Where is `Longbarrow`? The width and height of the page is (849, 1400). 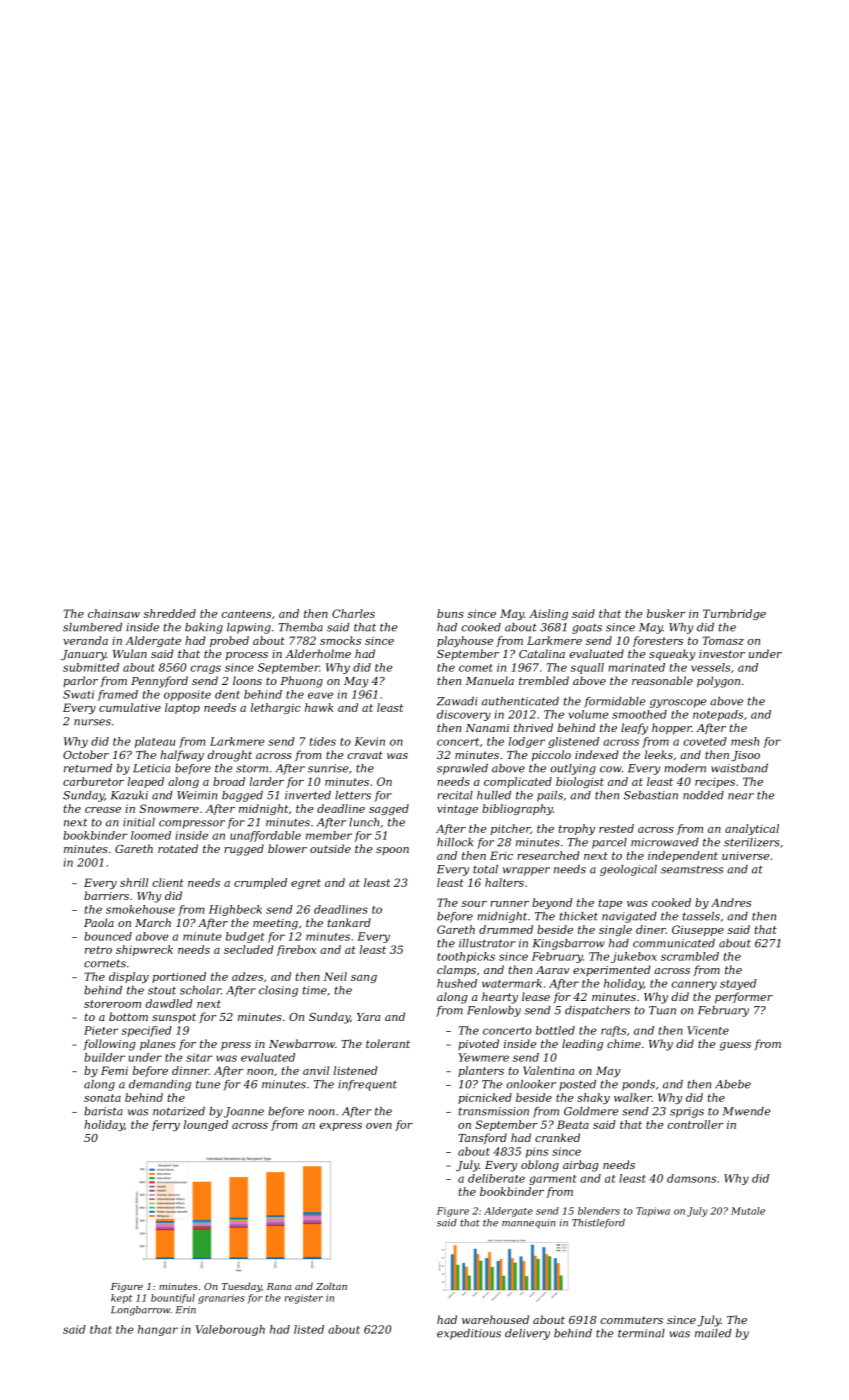 Longbarrow is located at coordinates (140, 1311).
